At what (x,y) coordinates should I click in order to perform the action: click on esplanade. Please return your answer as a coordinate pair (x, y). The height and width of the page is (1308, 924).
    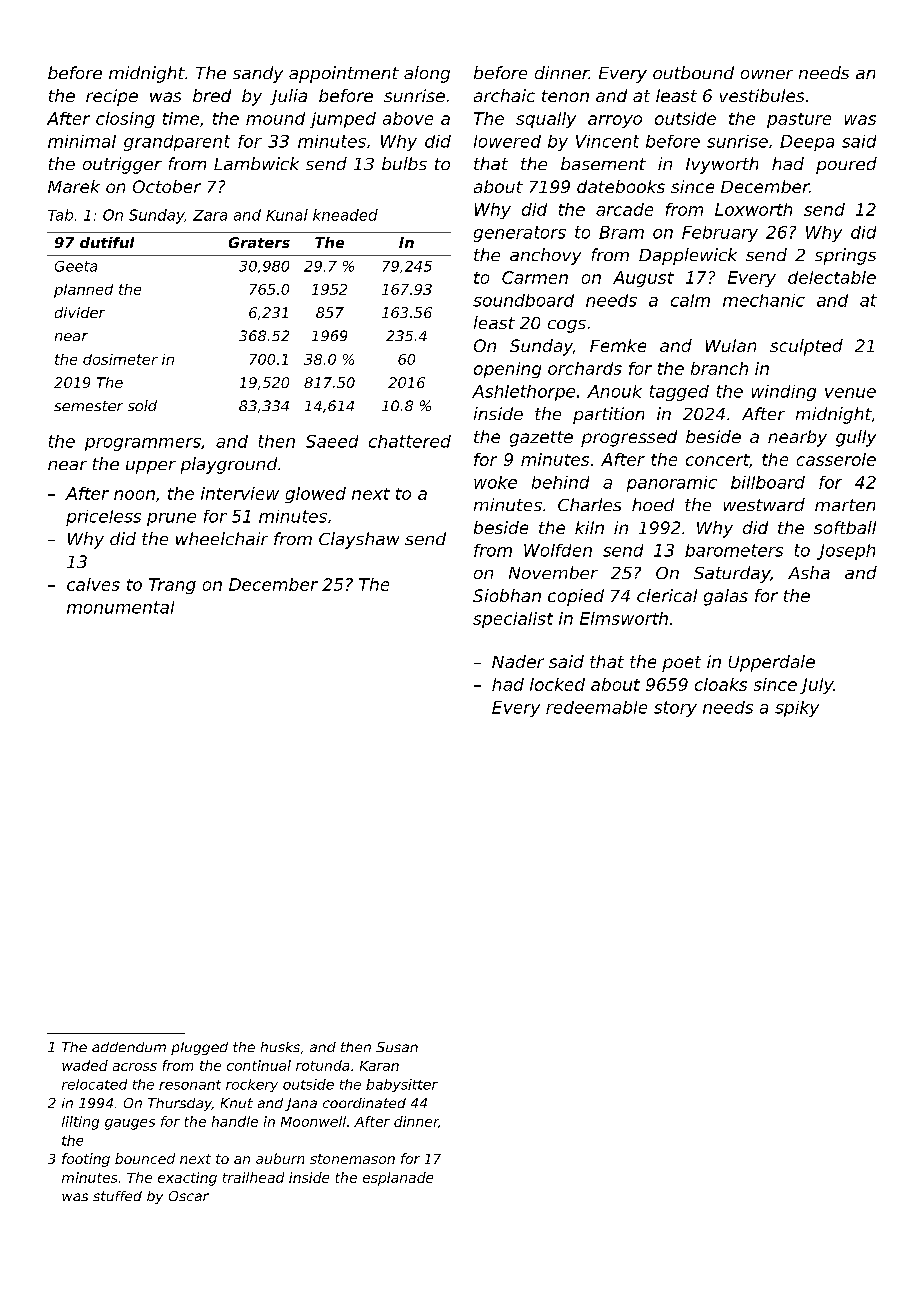
    Looking at the image, I should click on (398, 1179).
